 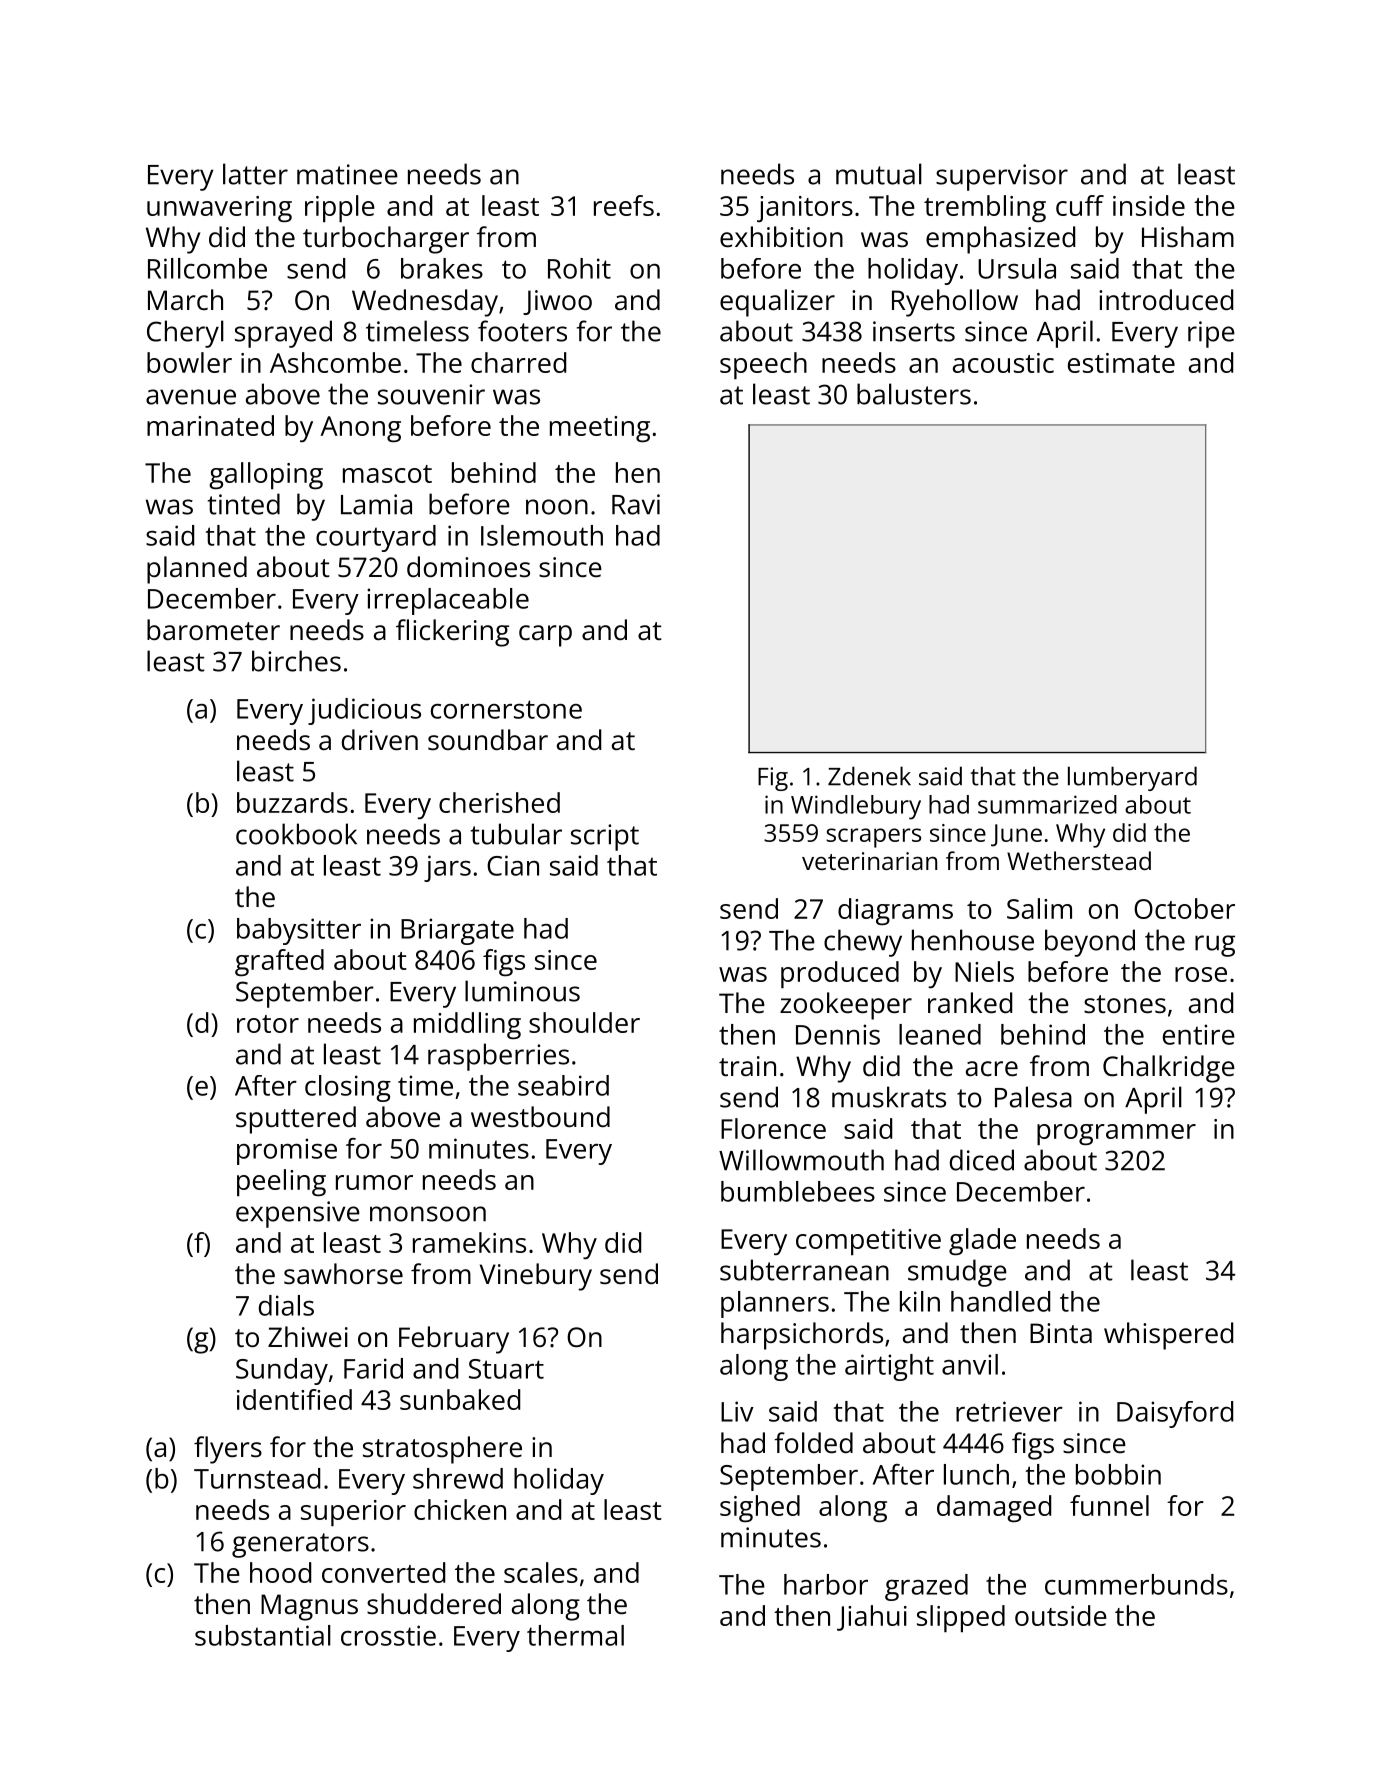 I want to click on rotor, so click(x=268, y=1024).
